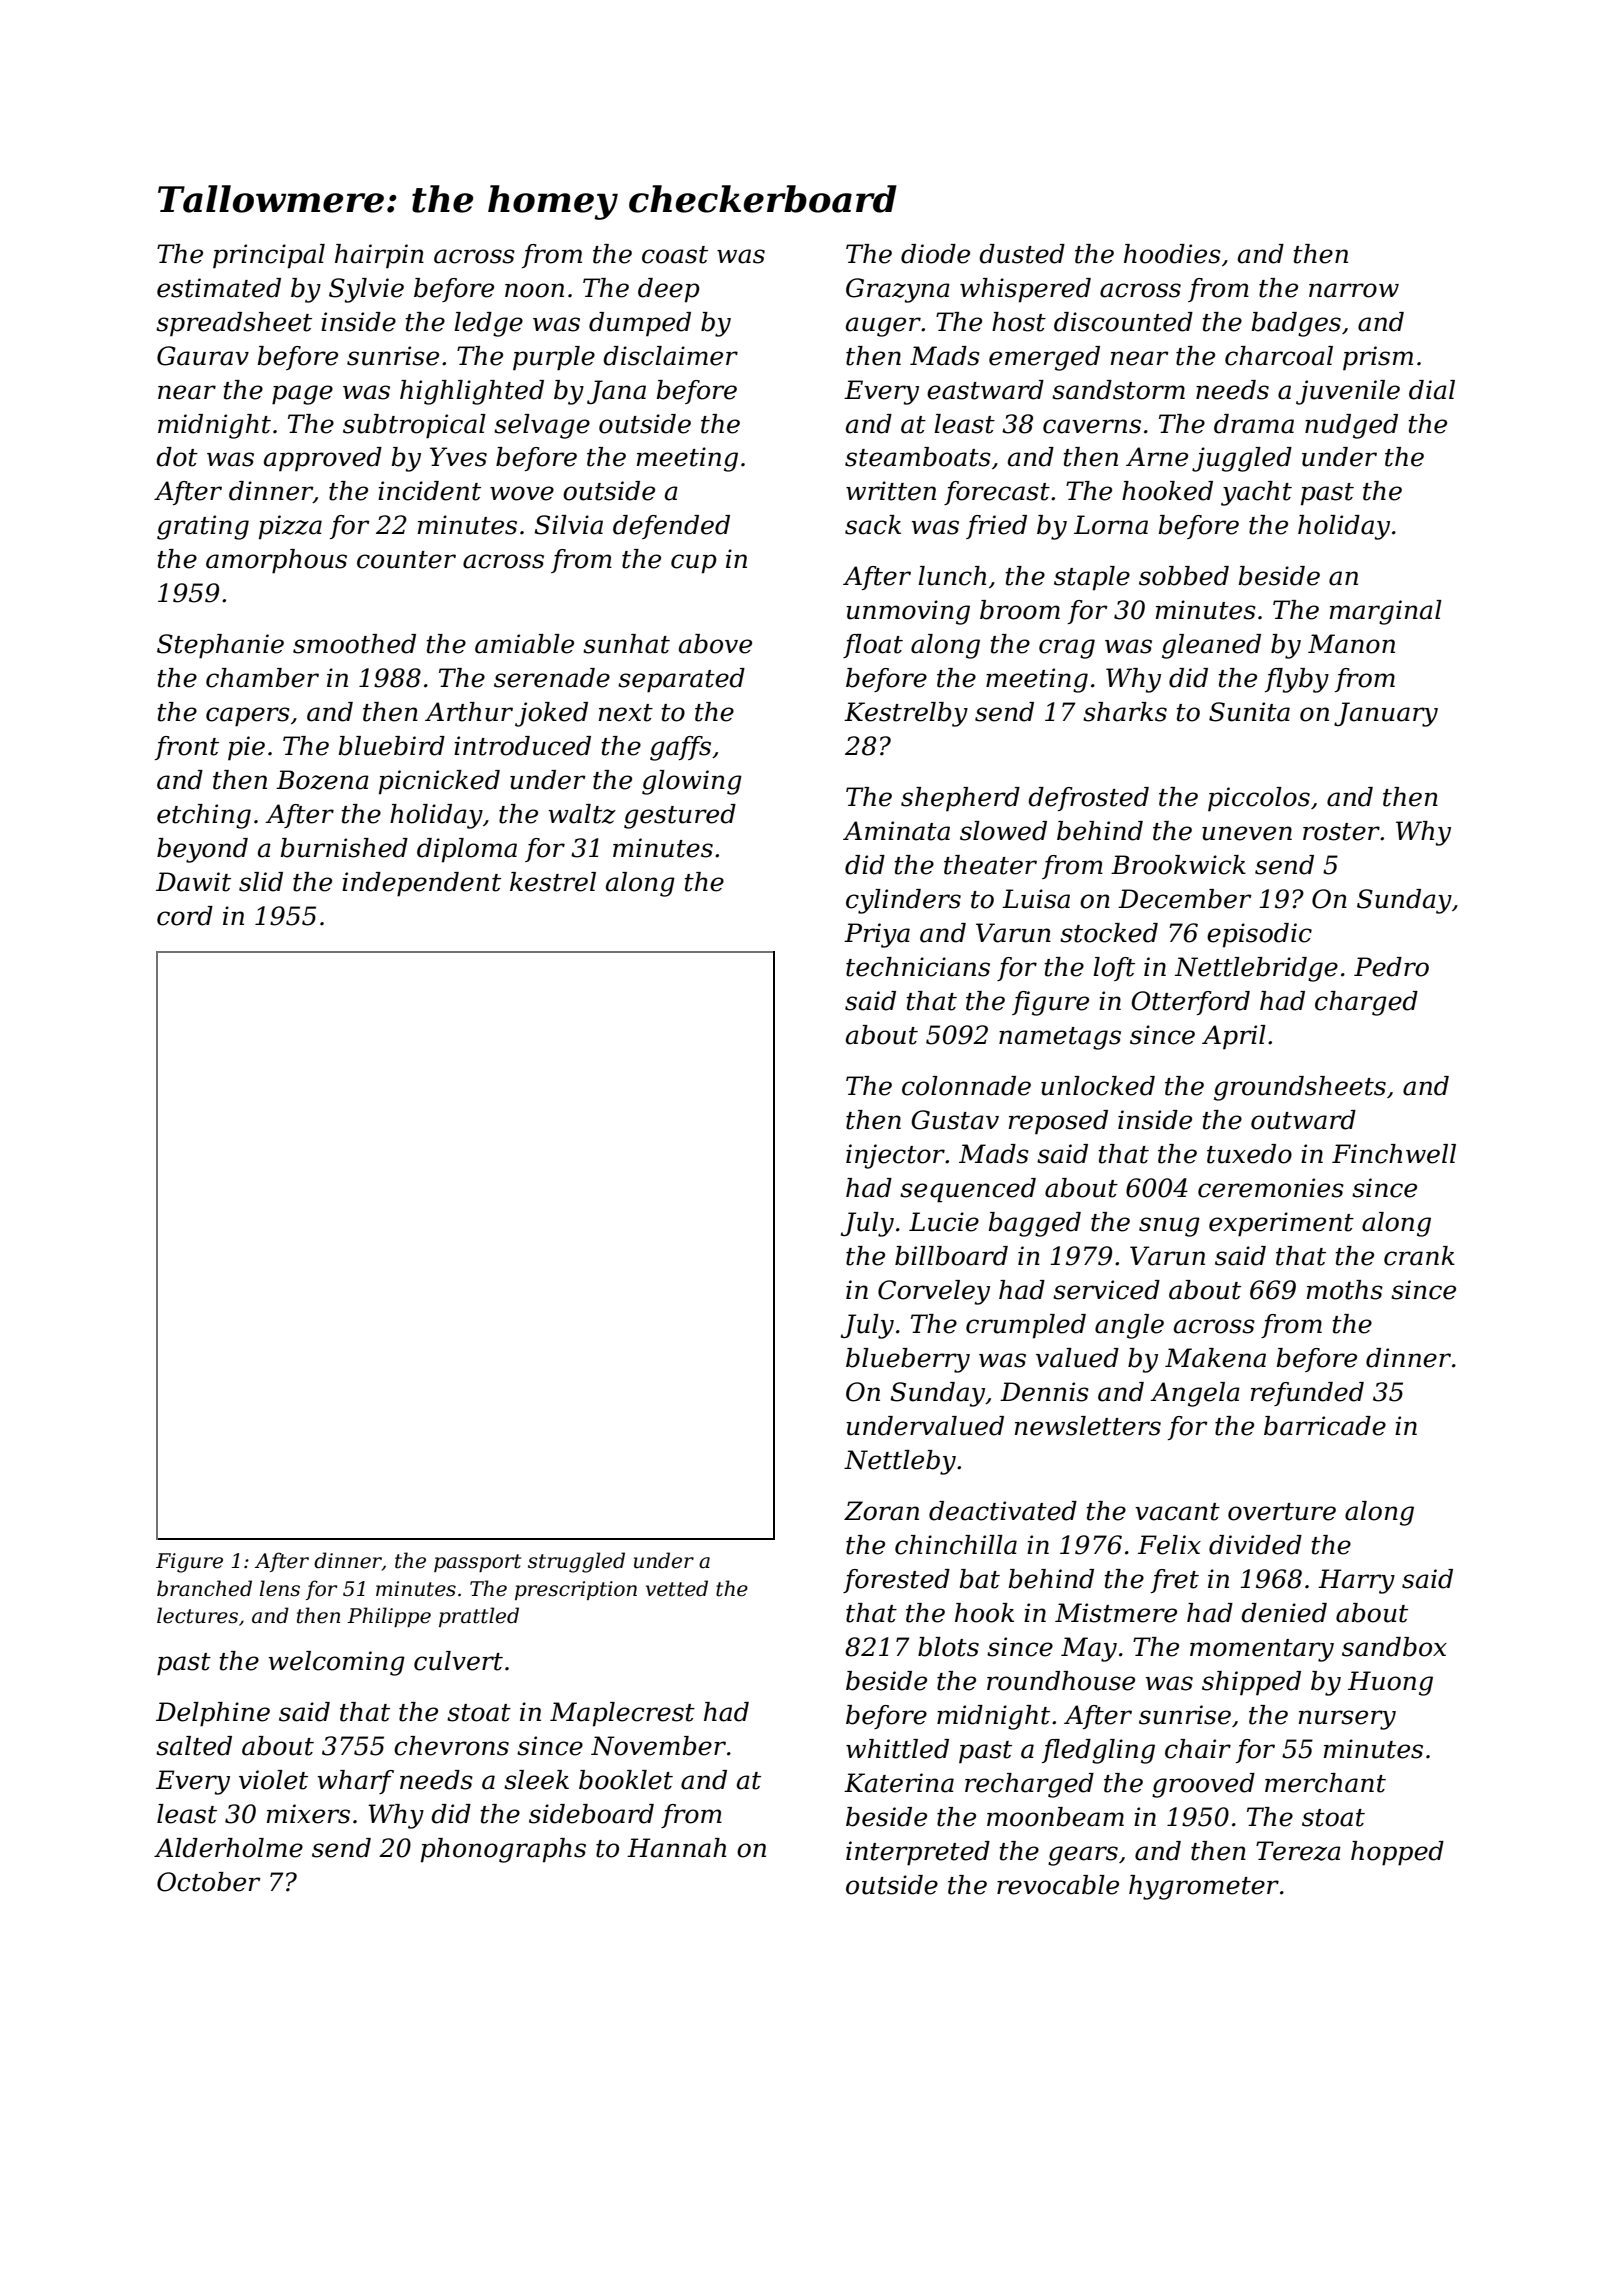 The image size is (1620, 2292). Describe the element at coordinates (503, 1850) in the screenshot. I see `phonographs` at that location.
